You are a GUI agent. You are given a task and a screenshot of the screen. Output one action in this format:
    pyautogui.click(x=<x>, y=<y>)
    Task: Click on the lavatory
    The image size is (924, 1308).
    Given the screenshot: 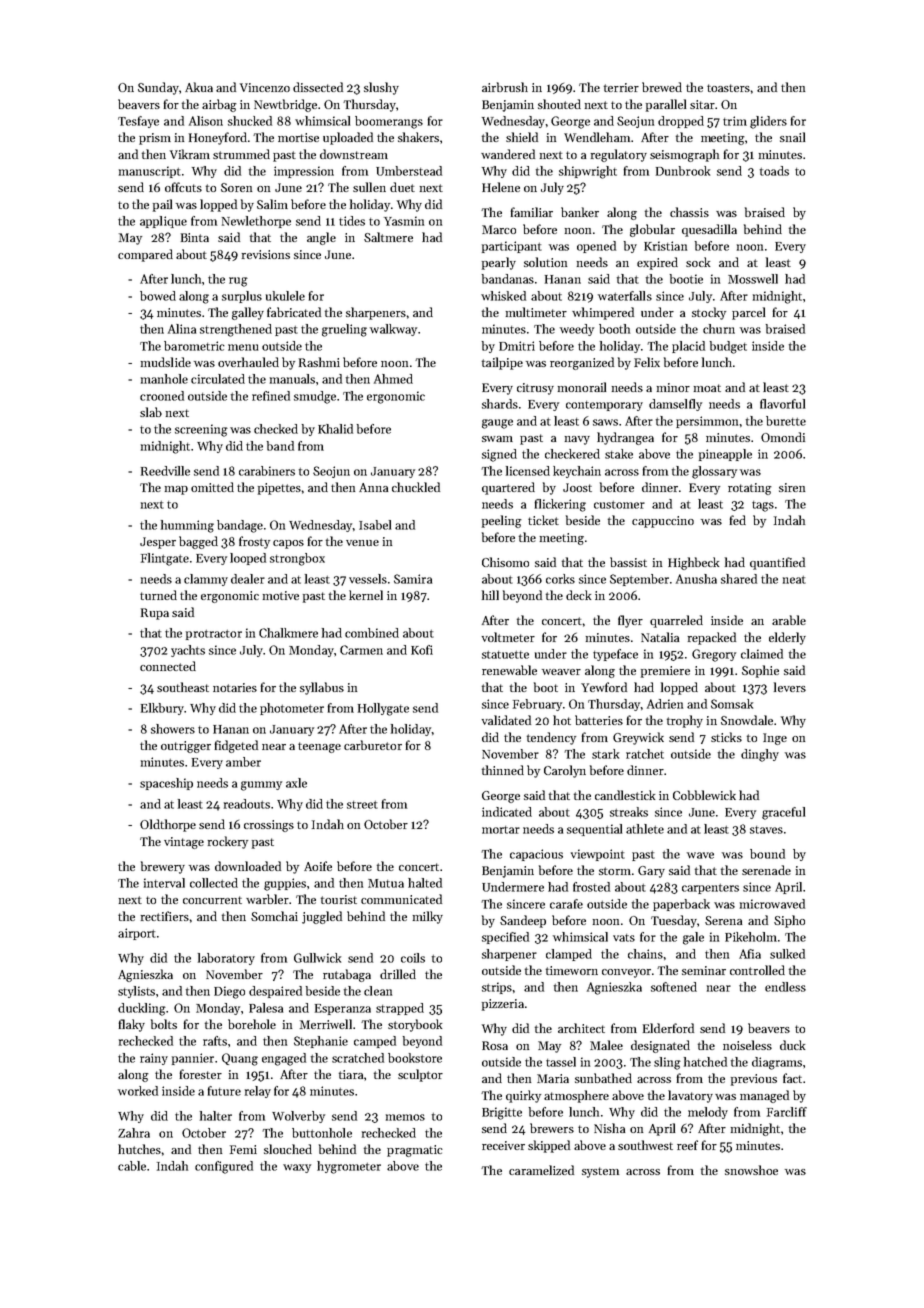 What is the action you would take?
    pyautogui.click(x=690, y=1096)
